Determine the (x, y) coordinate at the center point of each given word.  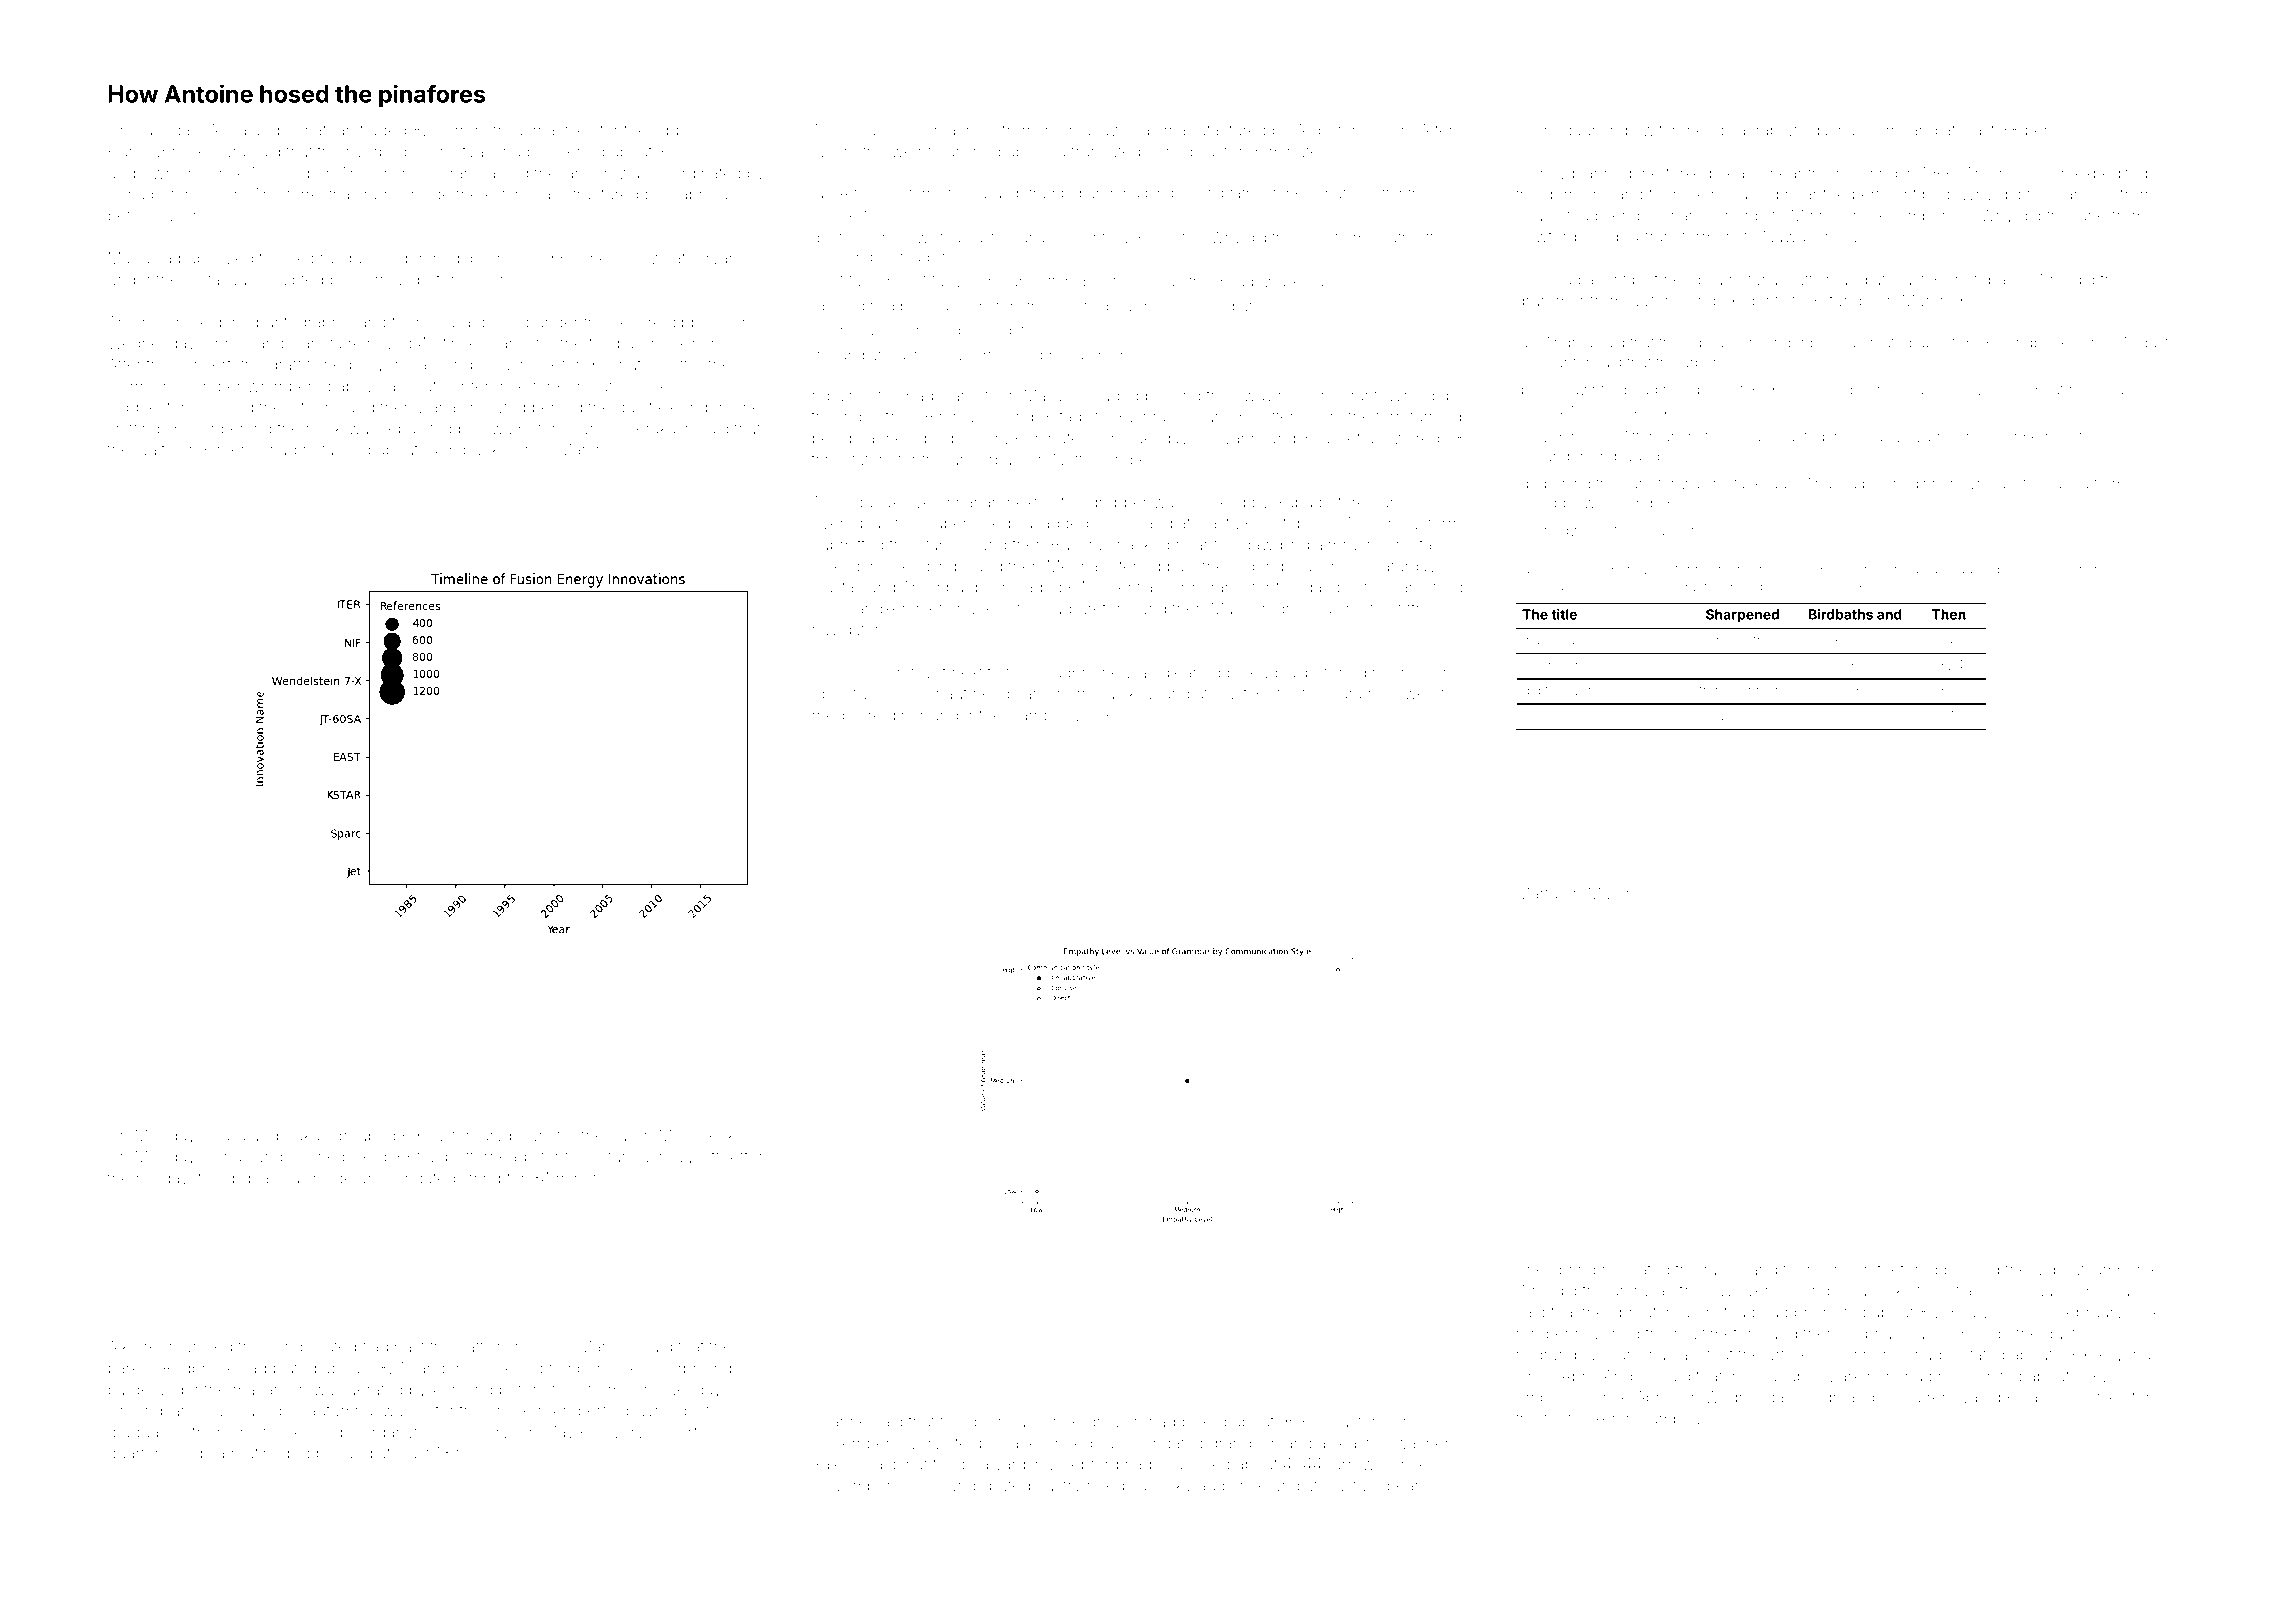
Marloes (608, 1346)
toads (919, 257)
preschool (1961, 438)
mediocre (847, 715)
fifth (1411, 608)
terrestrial (320, 194)
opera (2069, 486)
